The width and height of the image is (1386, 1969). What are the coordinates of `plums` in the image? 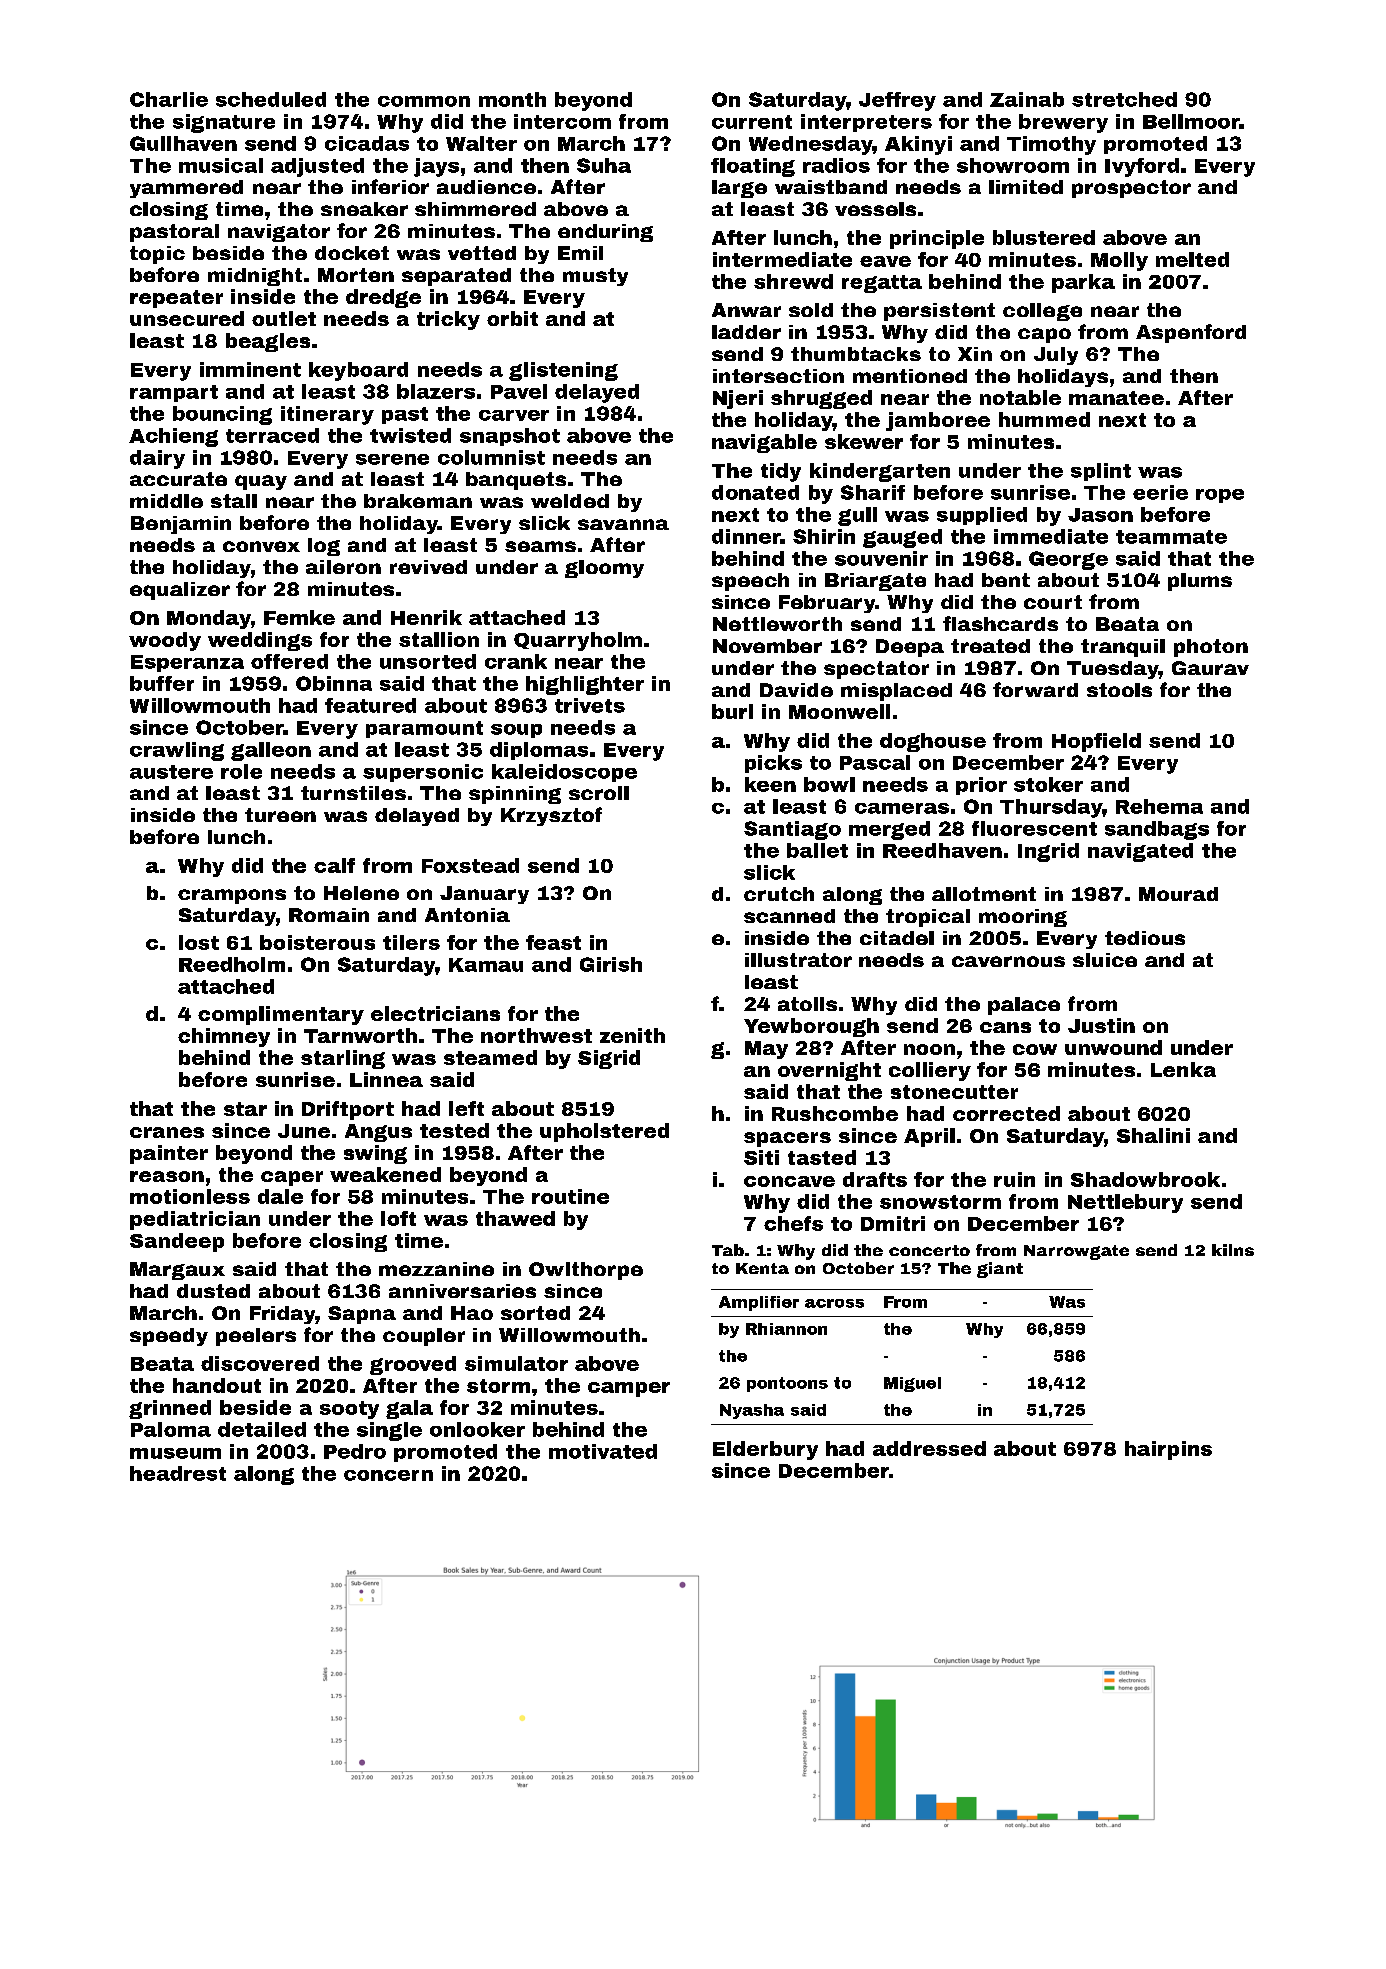 It's located at (1200, 582).
